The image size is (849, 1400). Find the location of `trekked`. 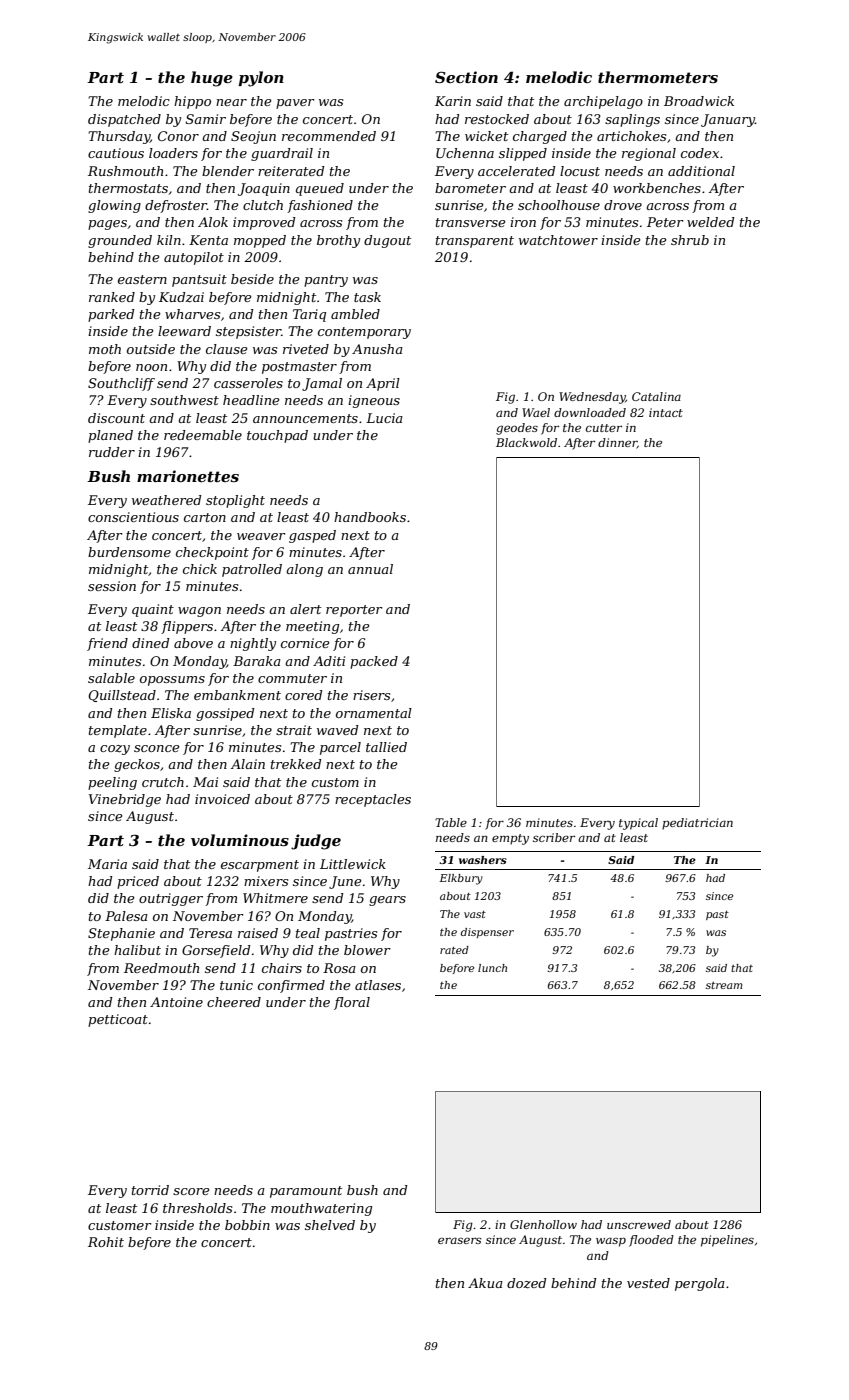

trekked is located at coordinates (296, 764).
